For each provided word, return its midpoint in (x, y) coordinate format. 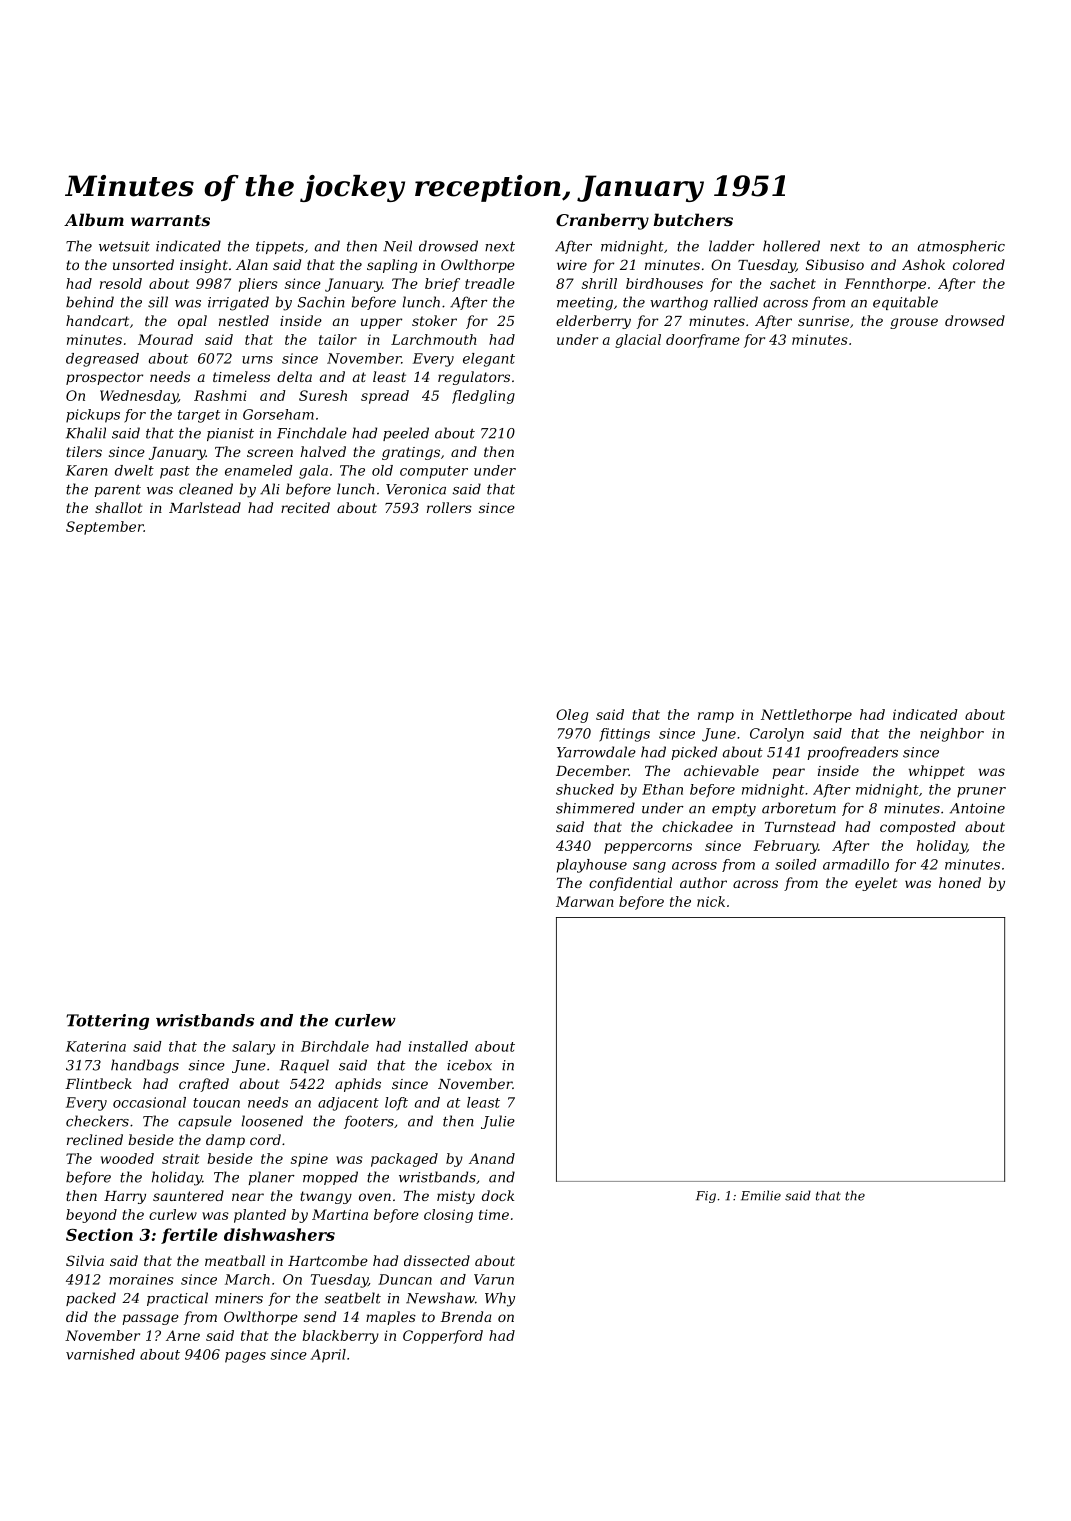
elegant (489, 360)
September (105, 528)
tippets (280, 247)
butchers (693, 219)
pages (245, 1357)
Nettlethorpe (806, 716)
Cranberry (602, 221)
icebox (469, 1065)
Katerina (96, 1046)
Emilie (761, 1195)
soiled (796, 864)
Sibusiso (835, 264)
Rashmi (220, 395)
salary (253, 1048)
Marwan (585, 901)
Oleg (572, 716)
